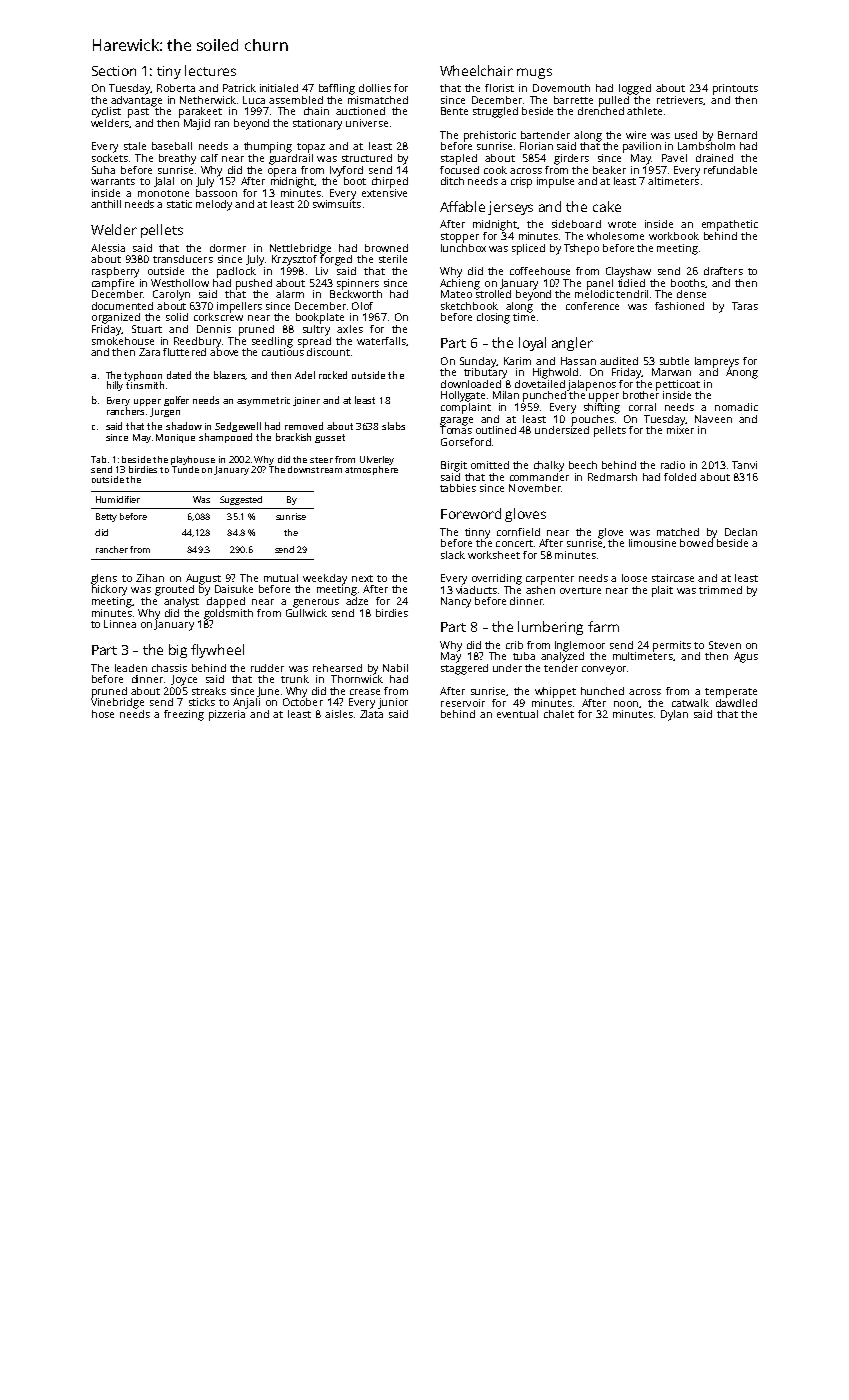  What do you see at coordinates (466, 408) in the document?
I see `complaint` at bounding box center [466, 408].
